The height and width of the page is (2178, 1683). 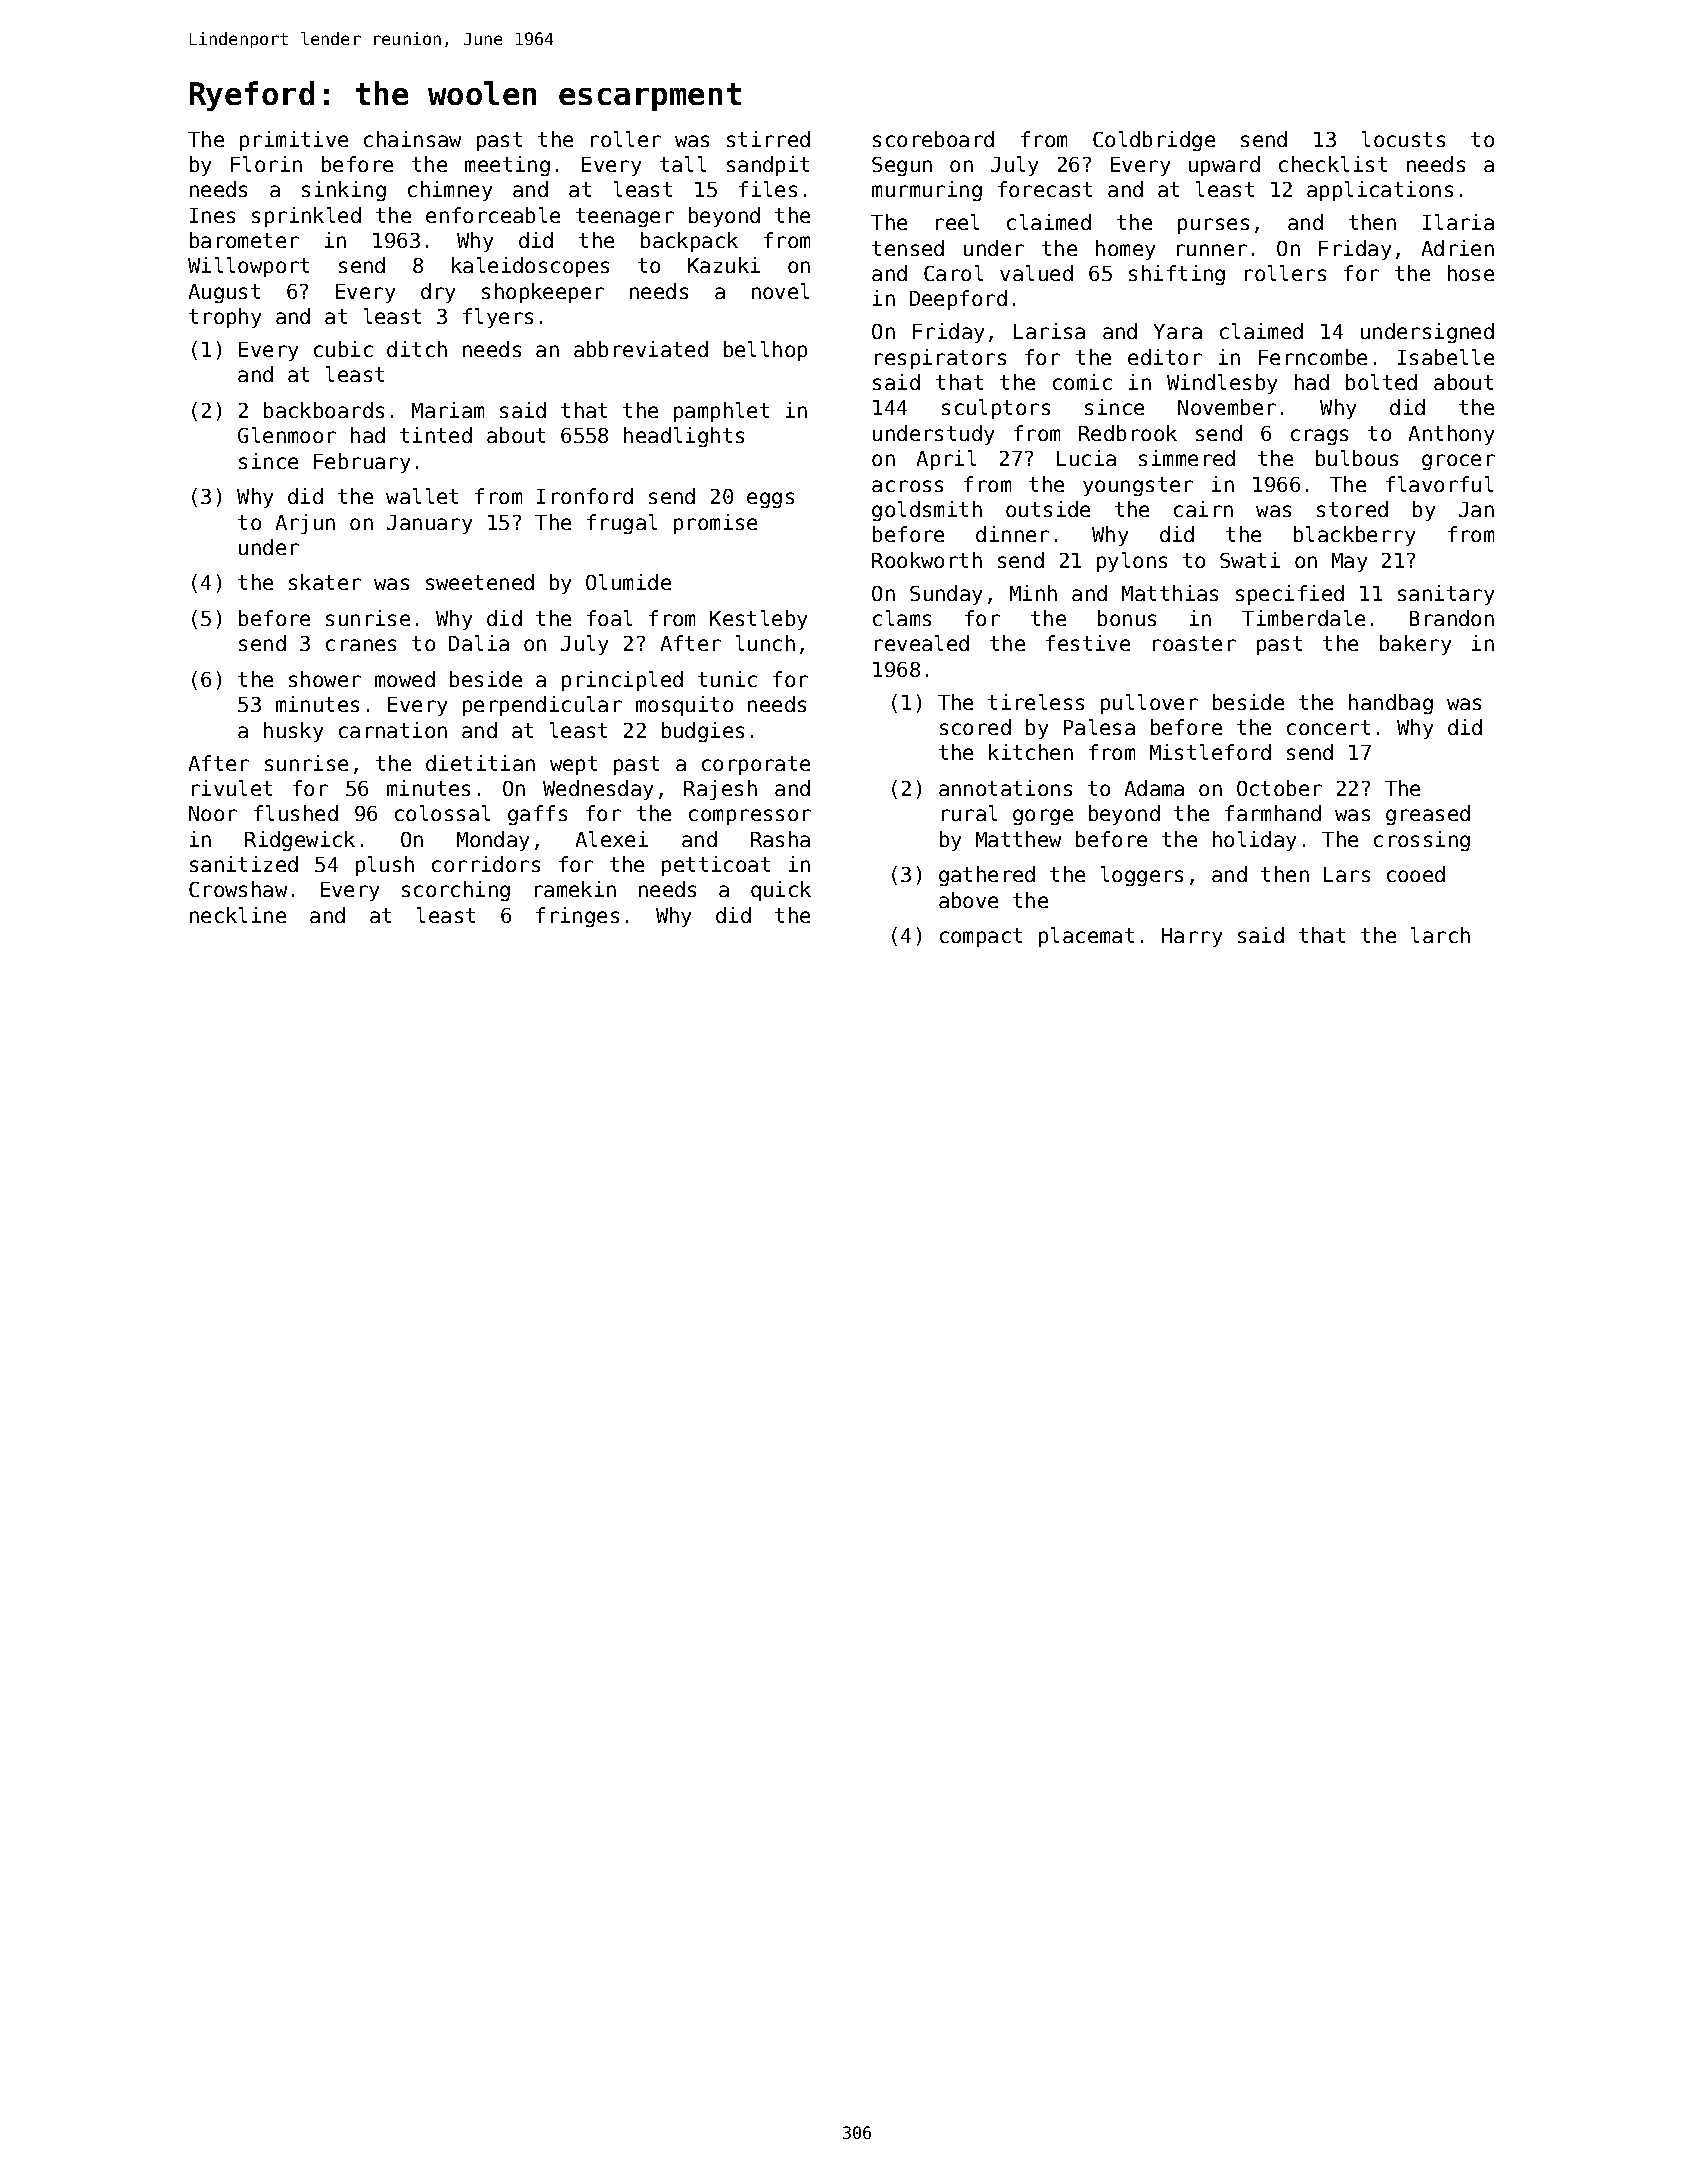 What do you see at coordinates (325, 582) in the page?
I see `skater` at bounding box center [325, 582].
